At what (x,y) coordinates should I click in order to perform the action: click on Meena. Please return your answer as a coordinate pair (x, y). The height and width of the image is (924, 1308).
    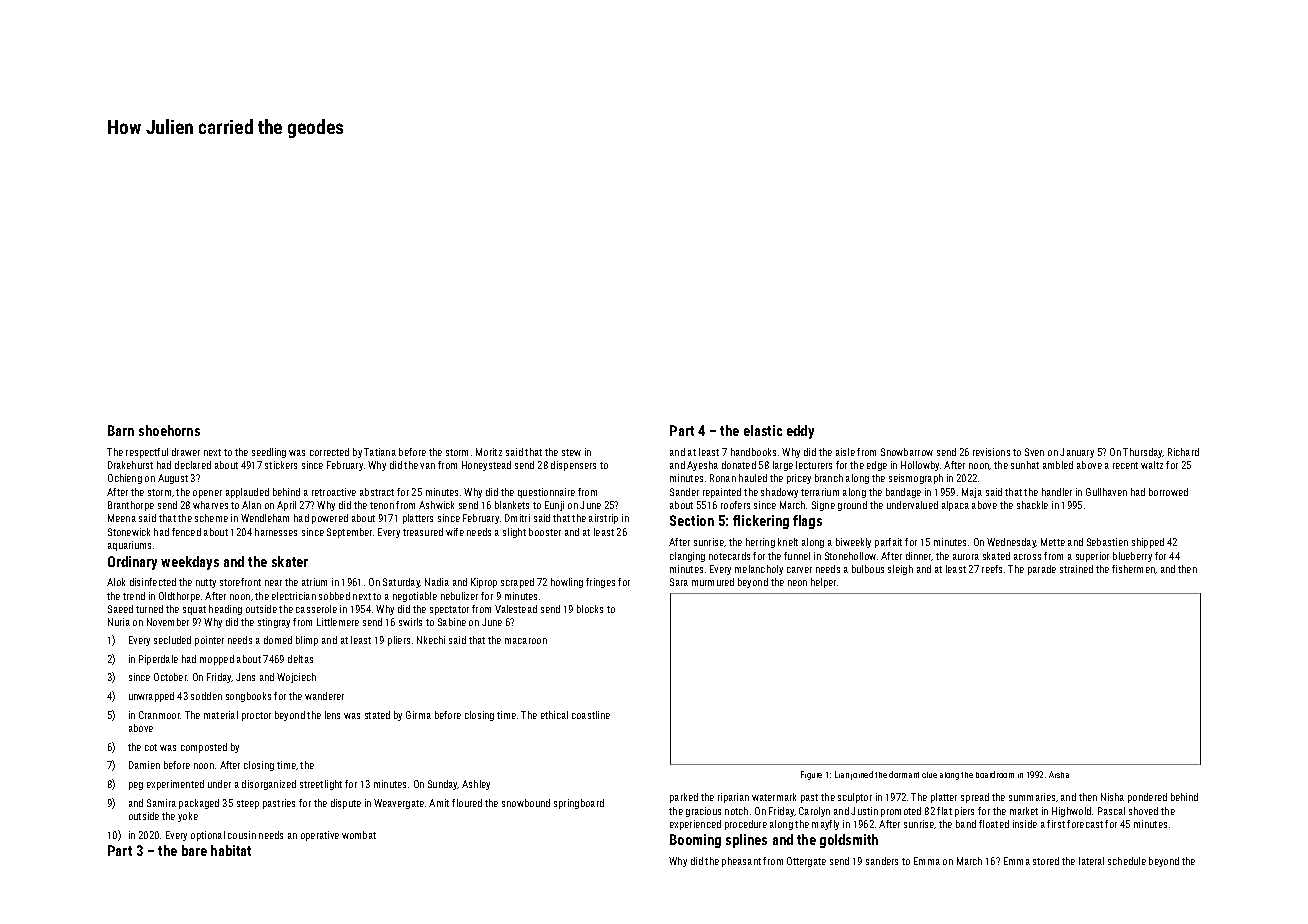
    Looking at the image, I should click on (122, 518).
